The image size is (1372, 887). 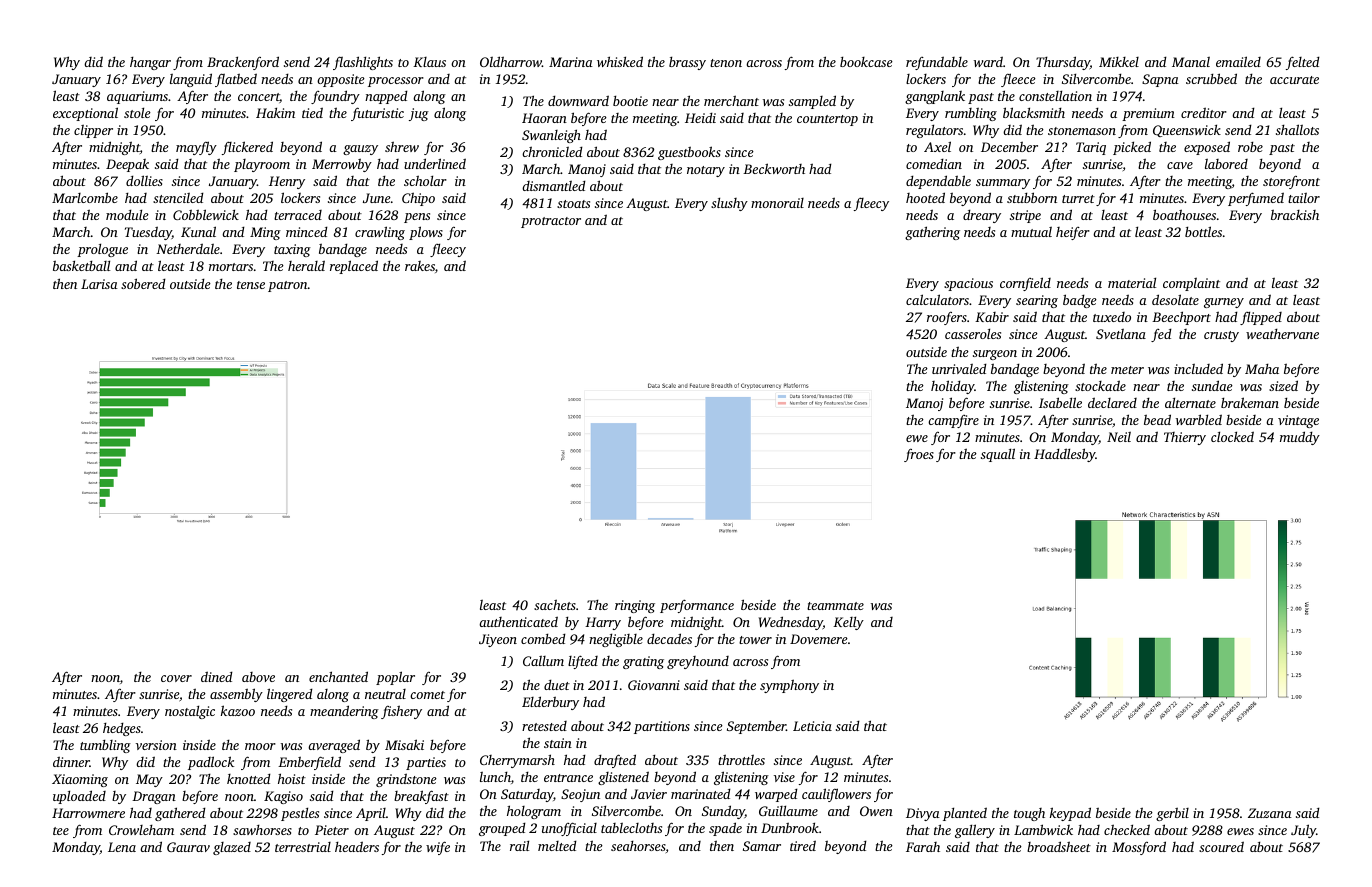 I want to click on Mikkel, so click(x=1119, y=62).
